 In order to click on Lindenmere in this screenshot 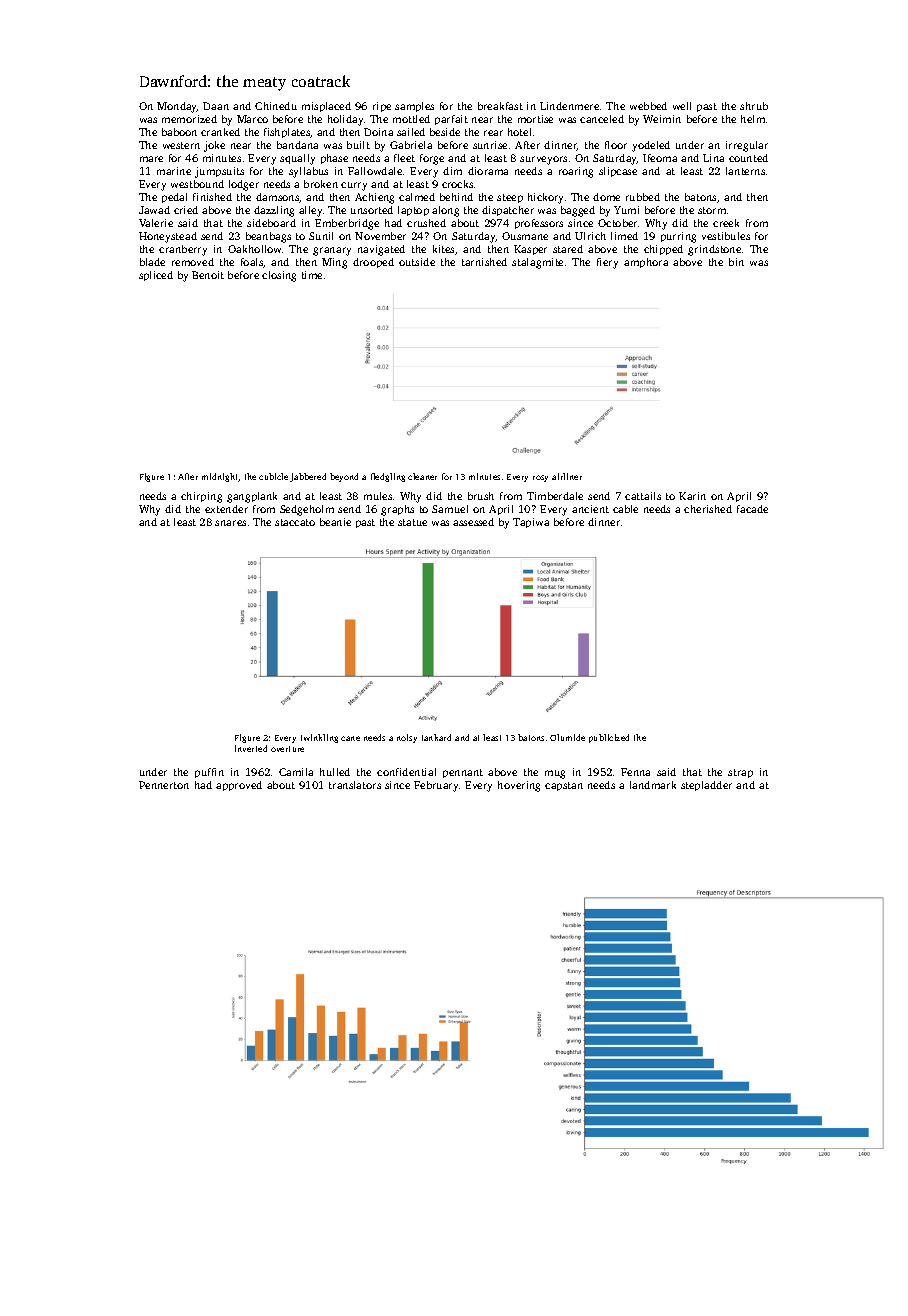, I will do `click(569, 106)`.
